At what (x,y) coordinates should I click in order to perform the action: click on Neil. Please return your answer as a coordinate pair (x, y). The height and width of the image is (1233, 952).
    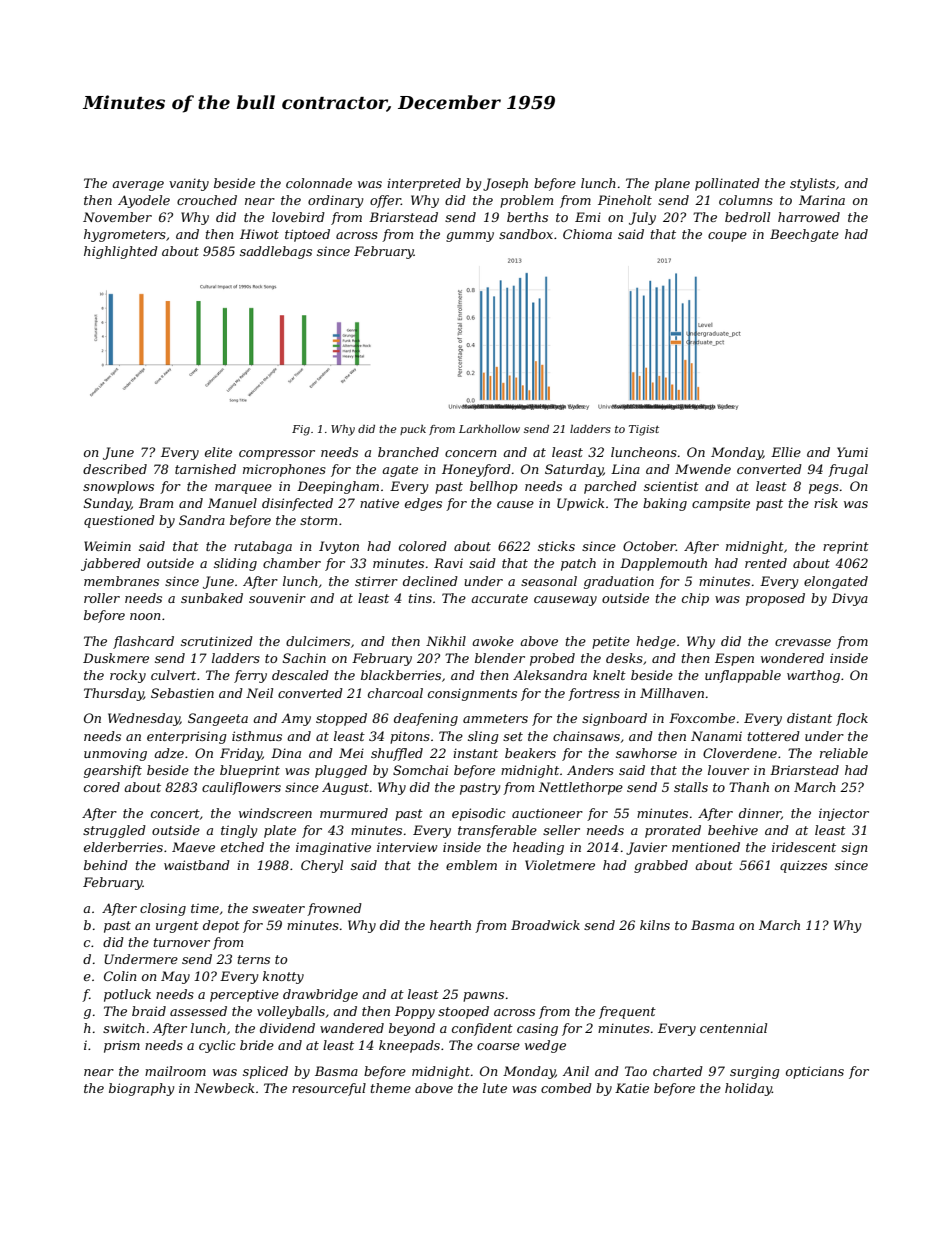
    Looking at the image, I should click on (259, 693).
